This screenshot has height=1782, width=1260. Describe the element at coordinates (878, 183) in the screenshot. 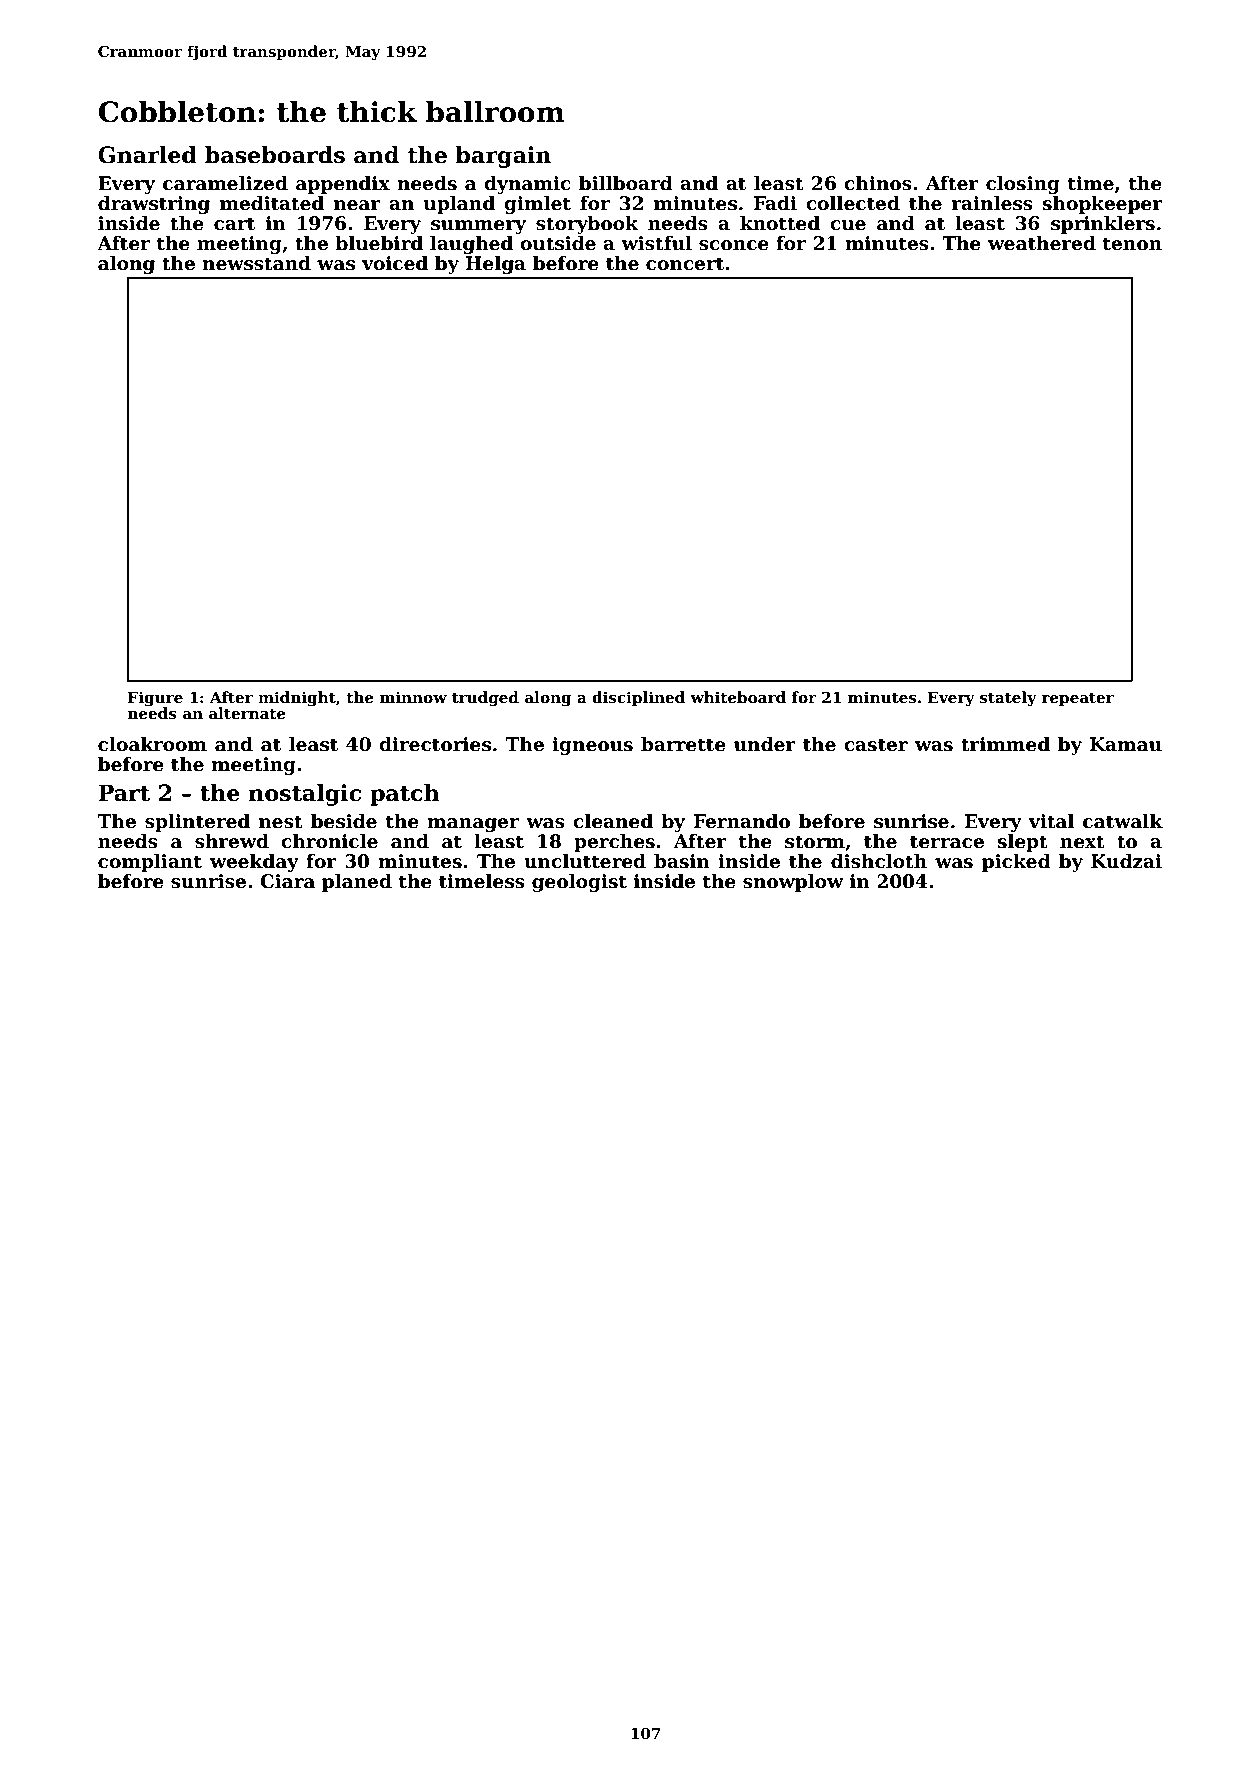

I see `chinos` at that location.
